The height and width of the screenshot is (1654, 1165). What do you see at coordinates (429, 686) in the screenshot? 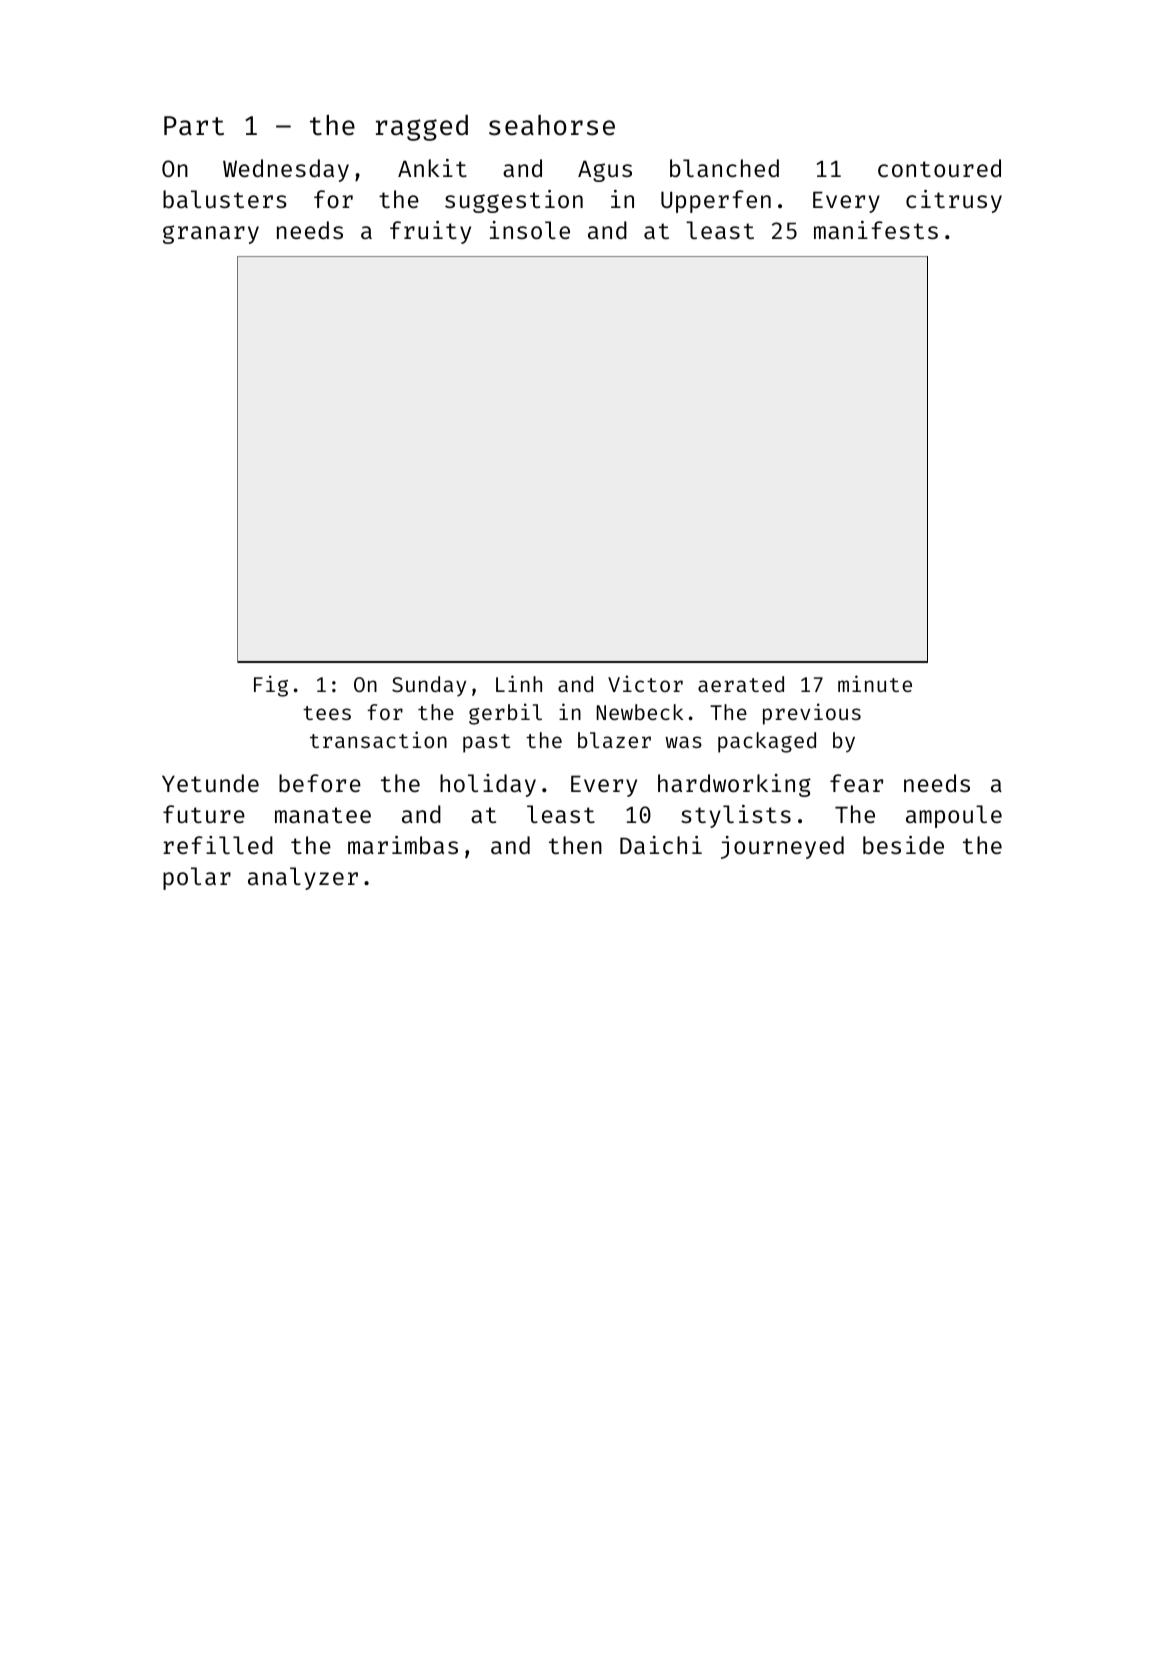
I see `Sunday` at bounding box center [429, 686].
